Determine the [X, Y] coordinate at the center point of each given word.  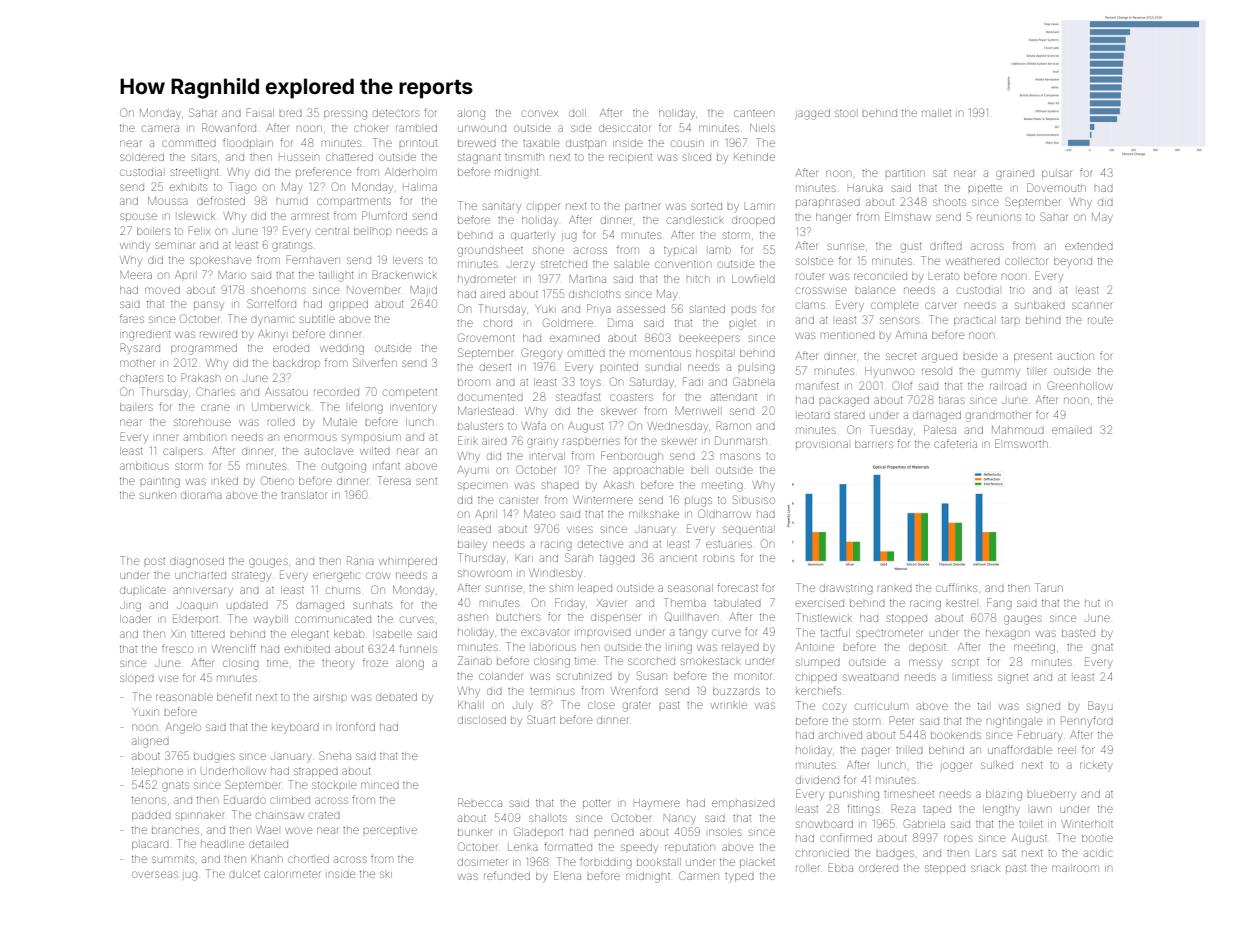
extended [1089, 246]
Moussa [168, 201]
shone [548, 250]
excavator [545, 632]
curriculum [881, 706]
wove [298, 830]
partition [905, 173]
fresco [177, 648]
